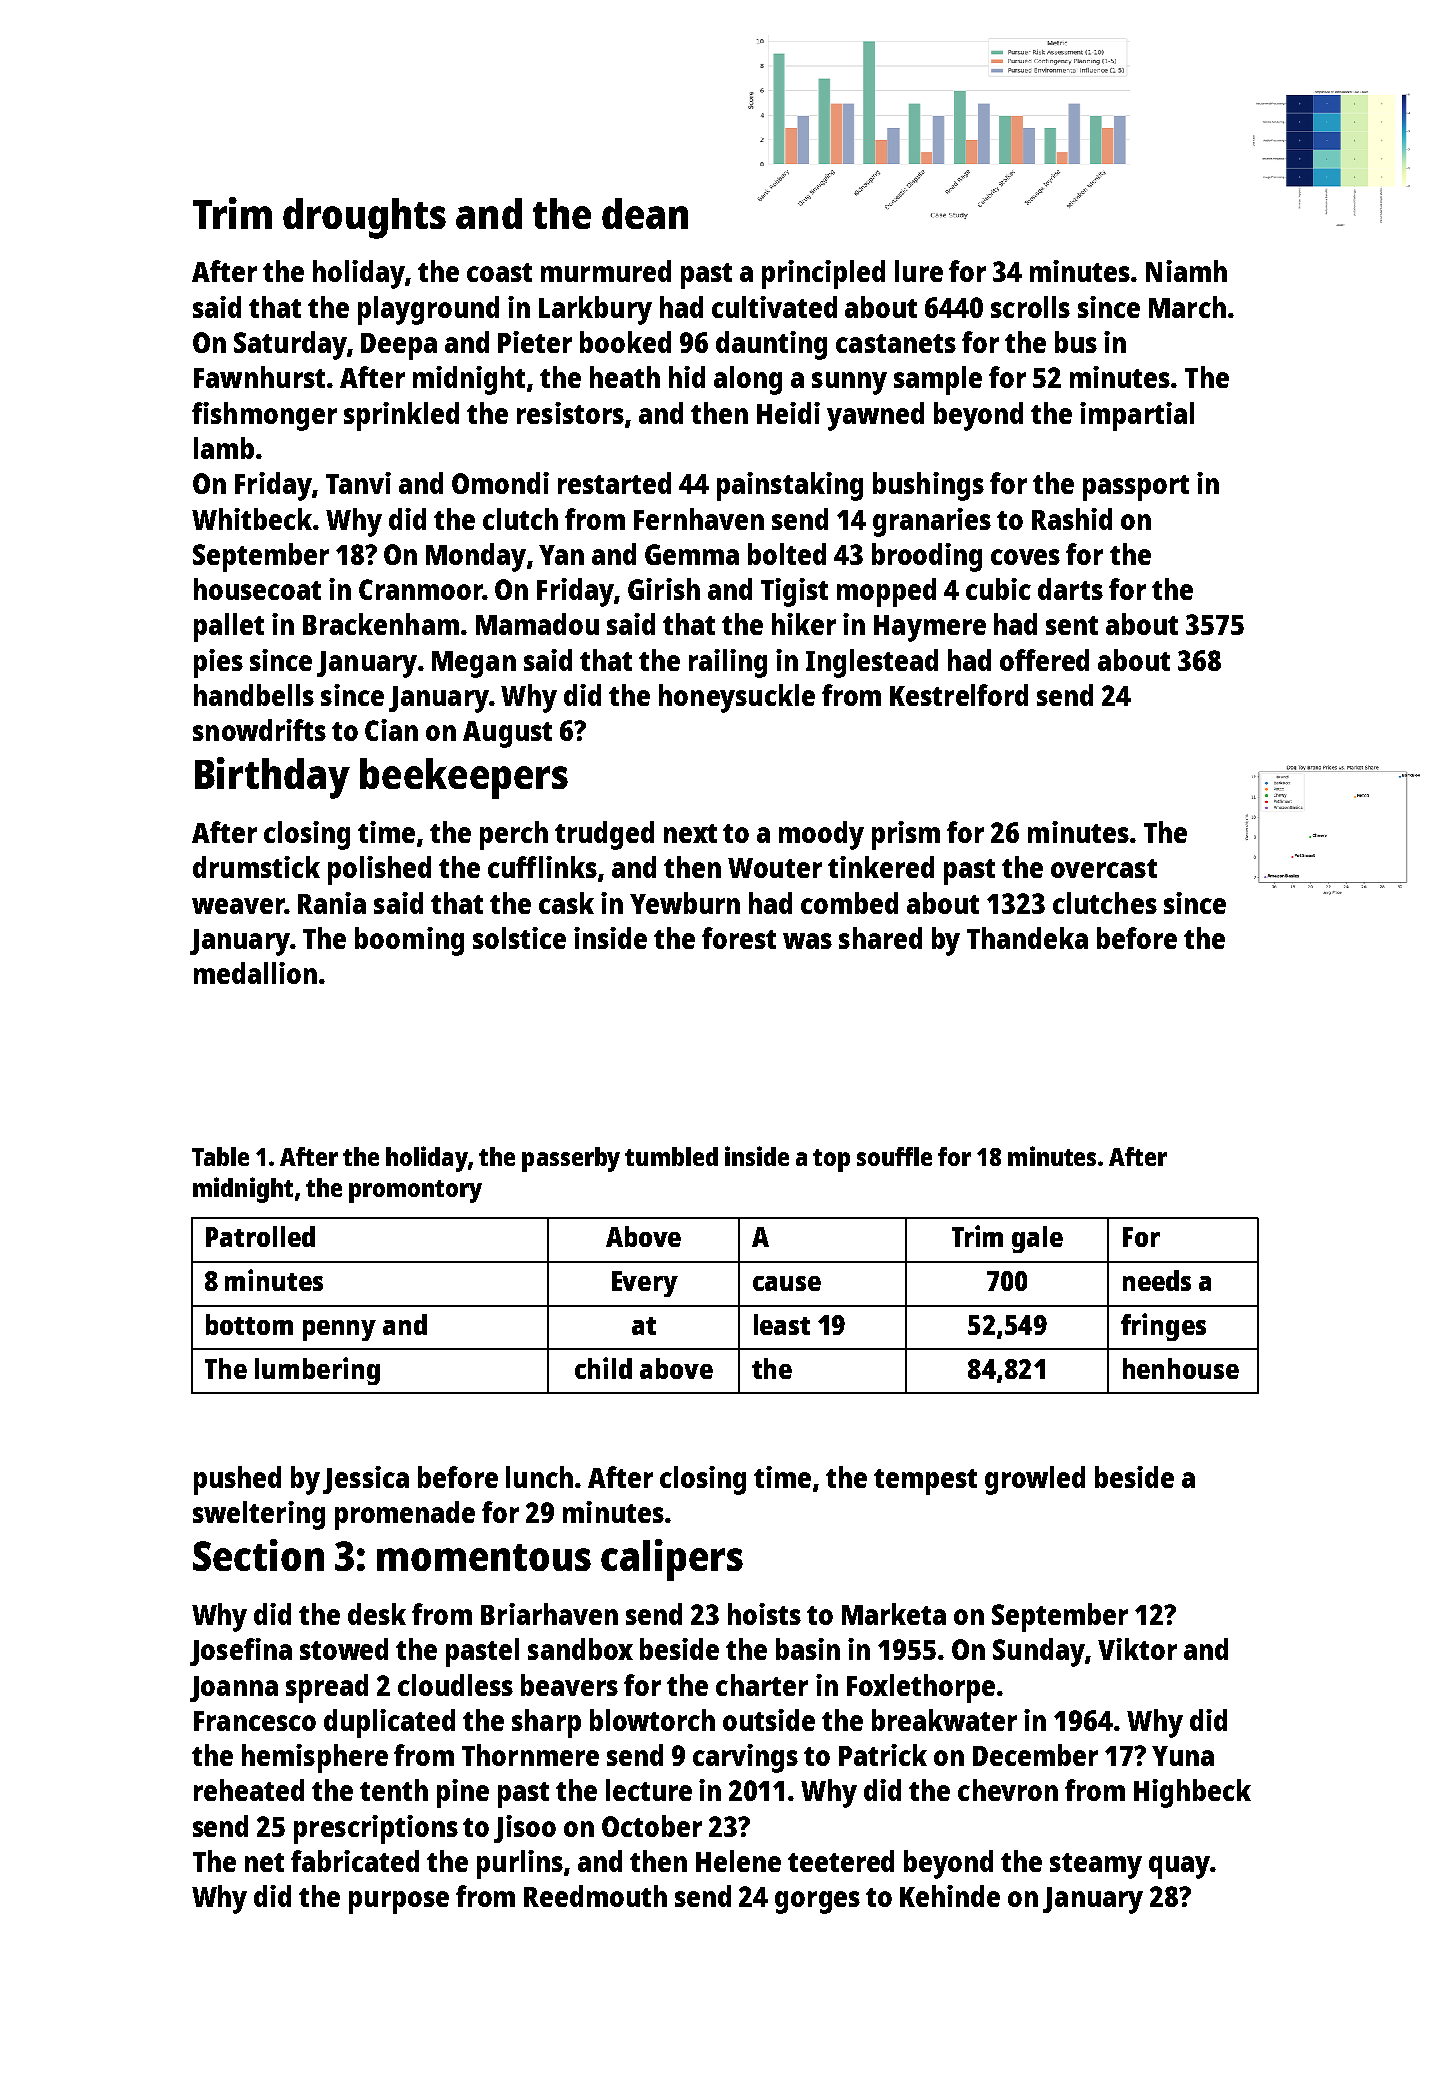  Describe the element at coordinates (252, 519) in the page. I see `Whitbeck` at that location.
